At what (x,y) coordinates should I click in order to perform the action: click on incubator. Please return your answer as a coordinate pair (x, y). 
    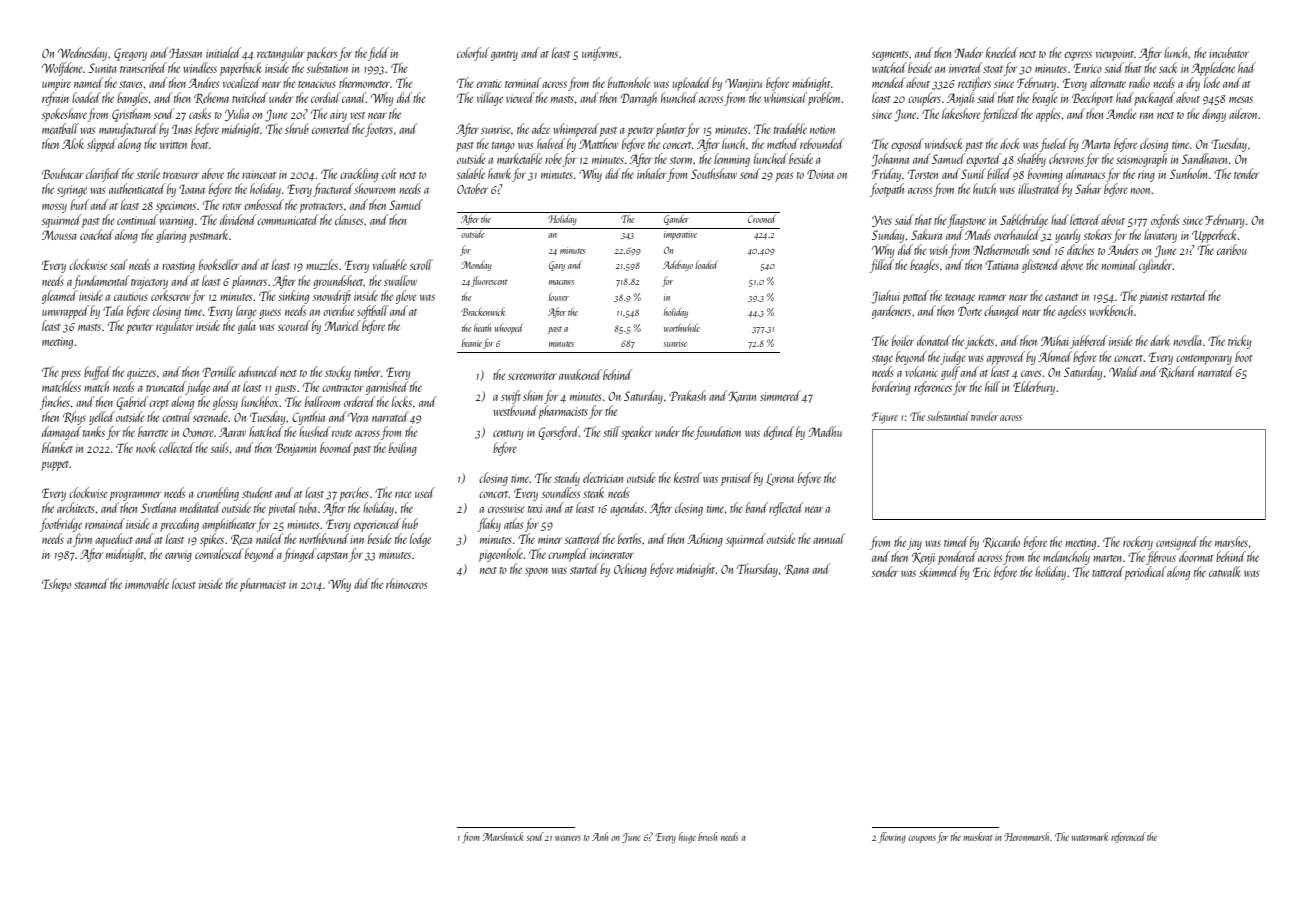
    Looking at the image, I should click on (1229, 52).
